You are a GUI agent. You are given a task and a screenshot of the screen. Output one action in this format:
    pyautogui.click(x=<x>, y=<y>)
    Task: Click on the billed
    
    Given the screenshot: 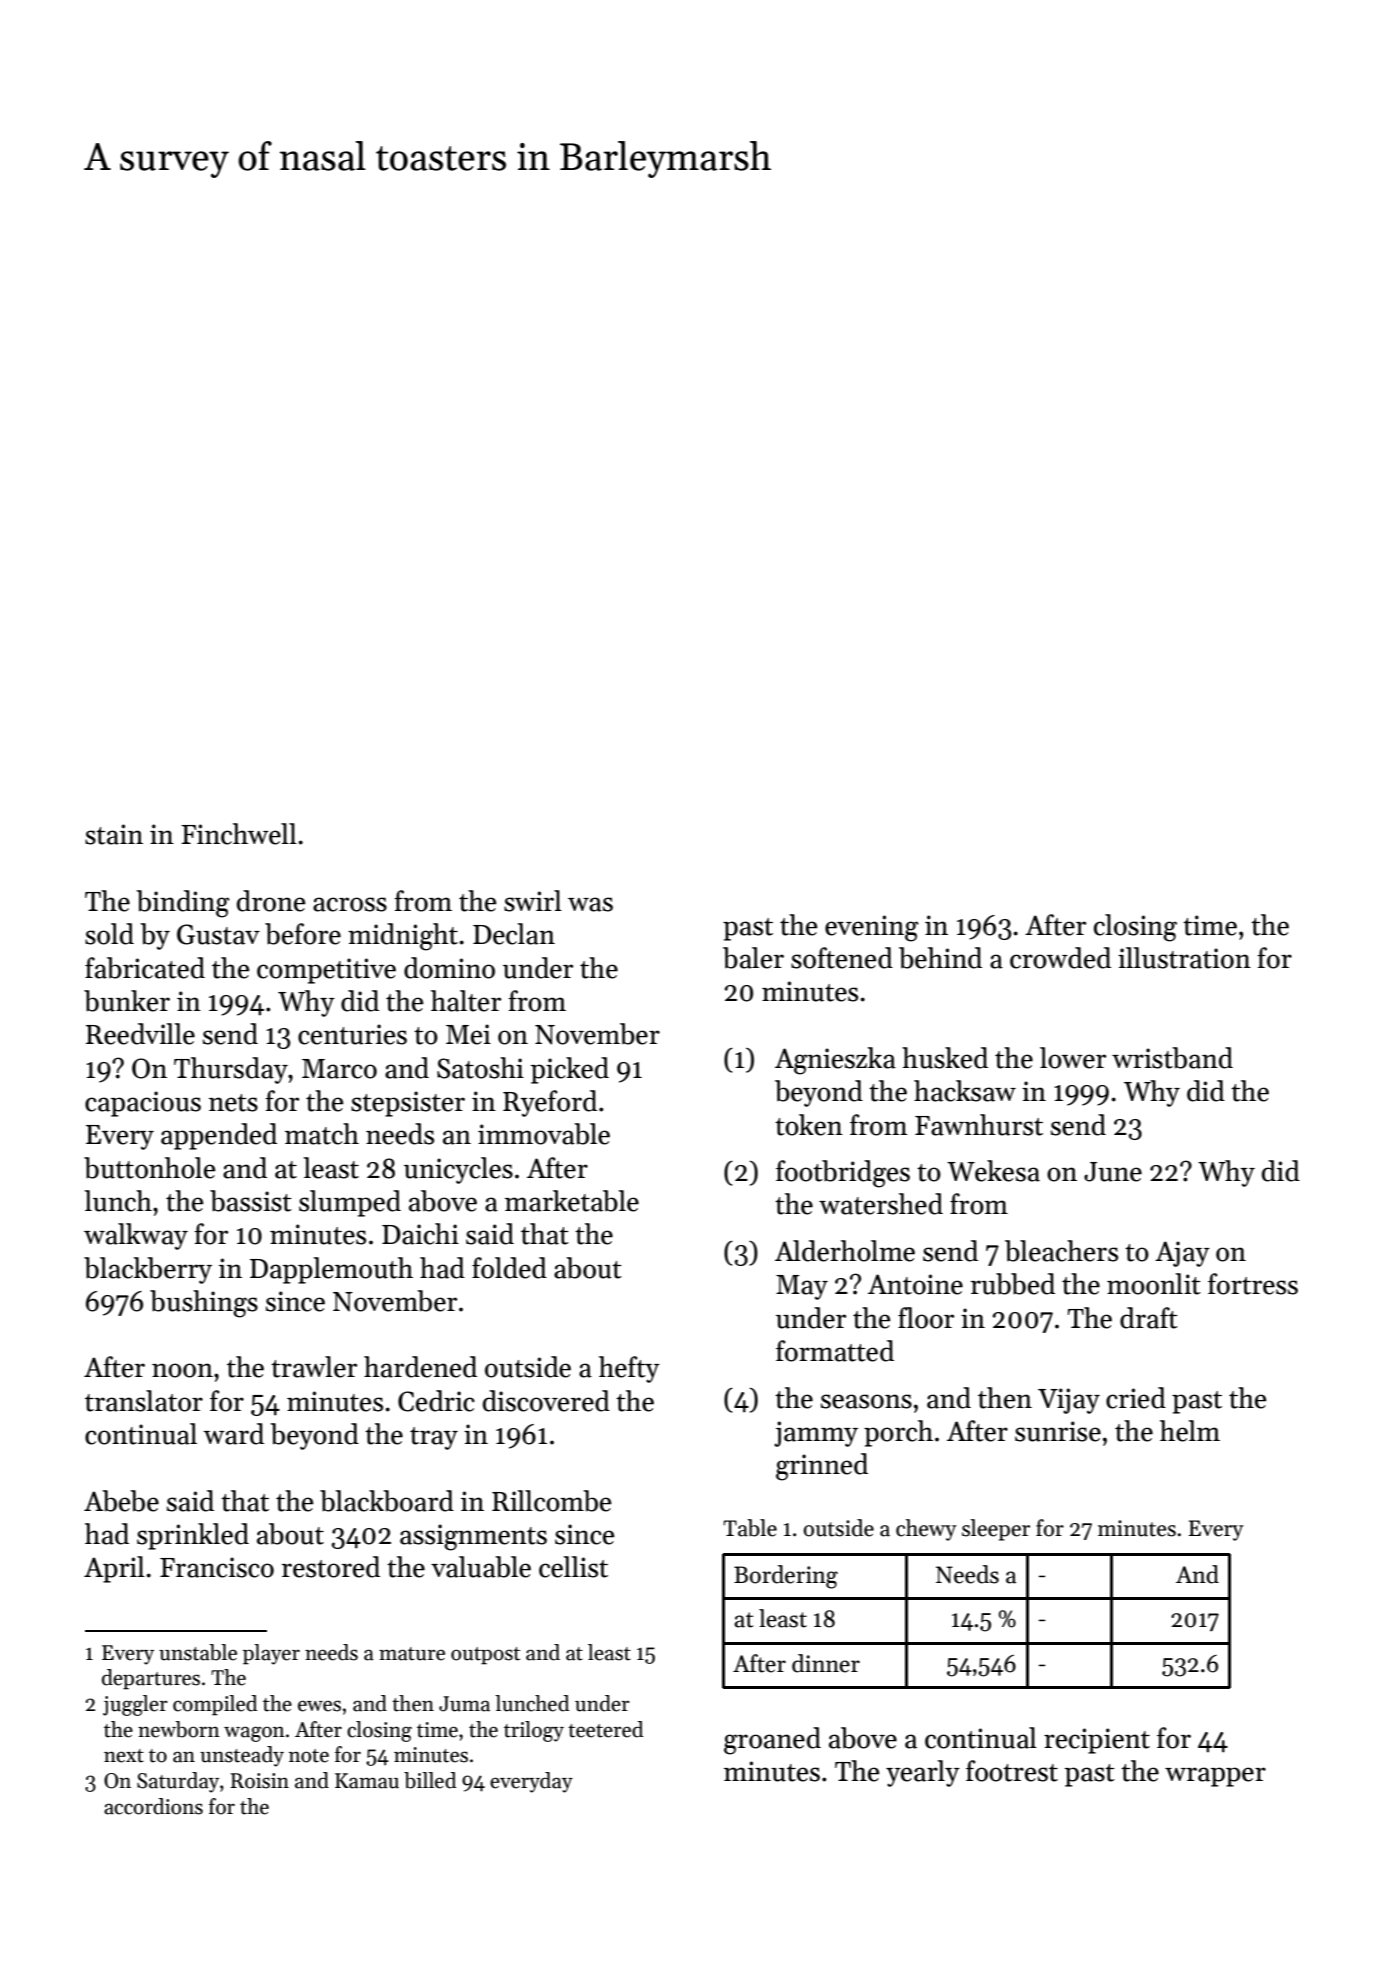 What is the action you would take?
    pyautogui.click(x=430, y=1780)
